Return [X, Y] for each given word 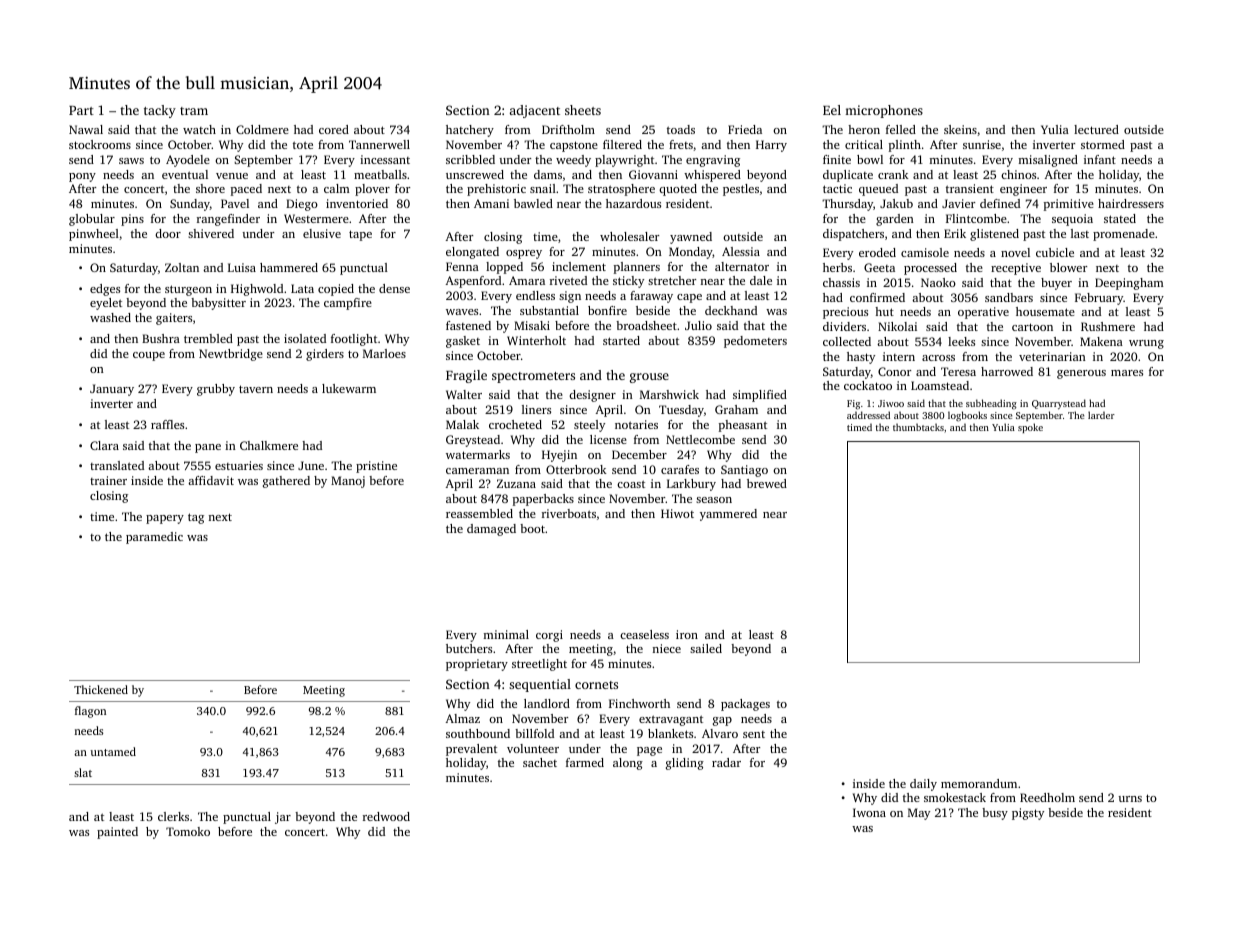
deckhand [731, 310]
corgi [549, 636]
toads [681, 129]
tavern [256, 389]
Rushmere [1108, 326]
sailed [706, 648]
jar [283, 818]
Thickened [101, 689]
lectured [1096, 129]
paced [246, 190]
